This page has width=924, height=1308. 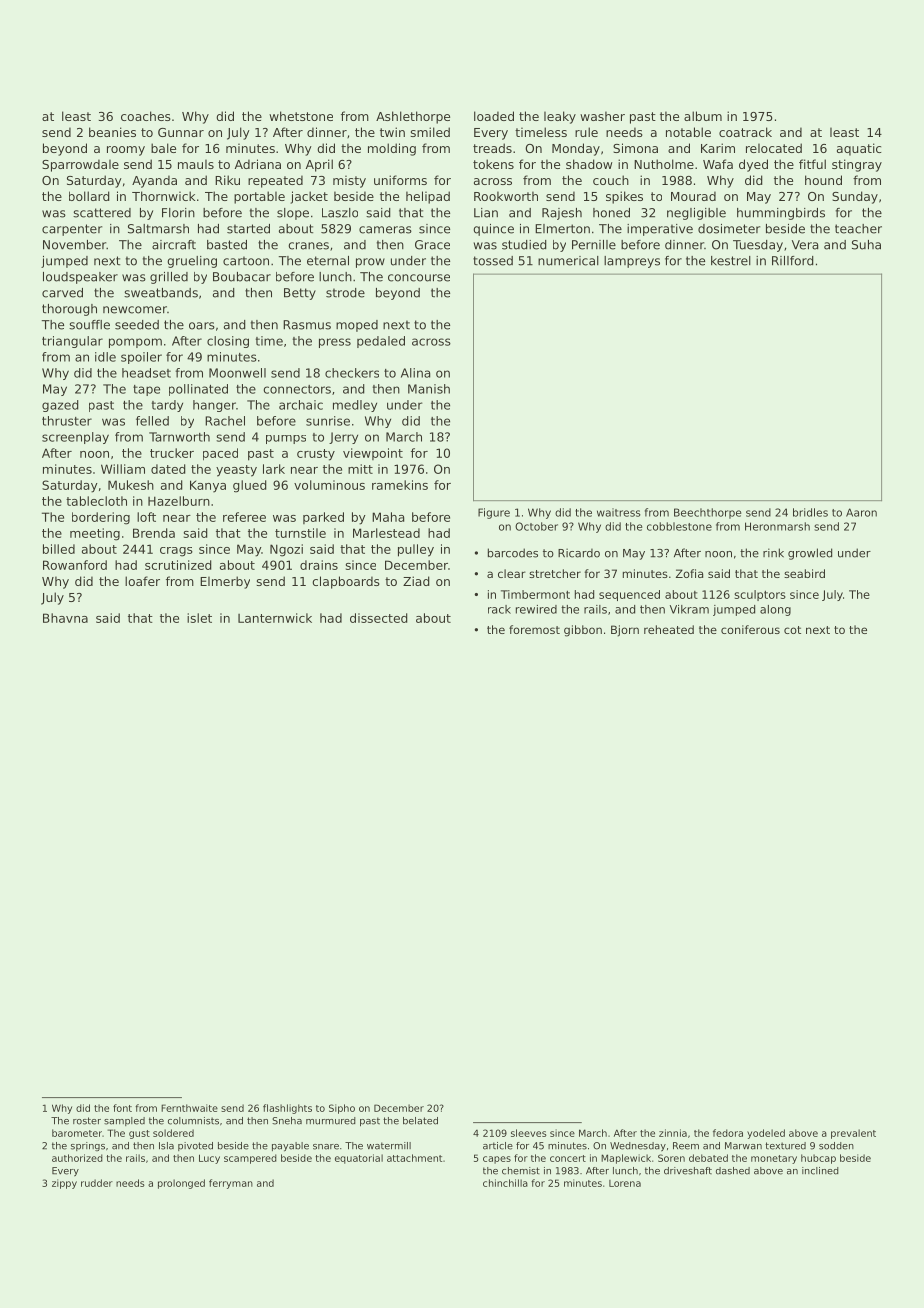 What do you see at coordinates (77, 1158) in the page?
I see `authorized` at bounding box center [77, 1158].
